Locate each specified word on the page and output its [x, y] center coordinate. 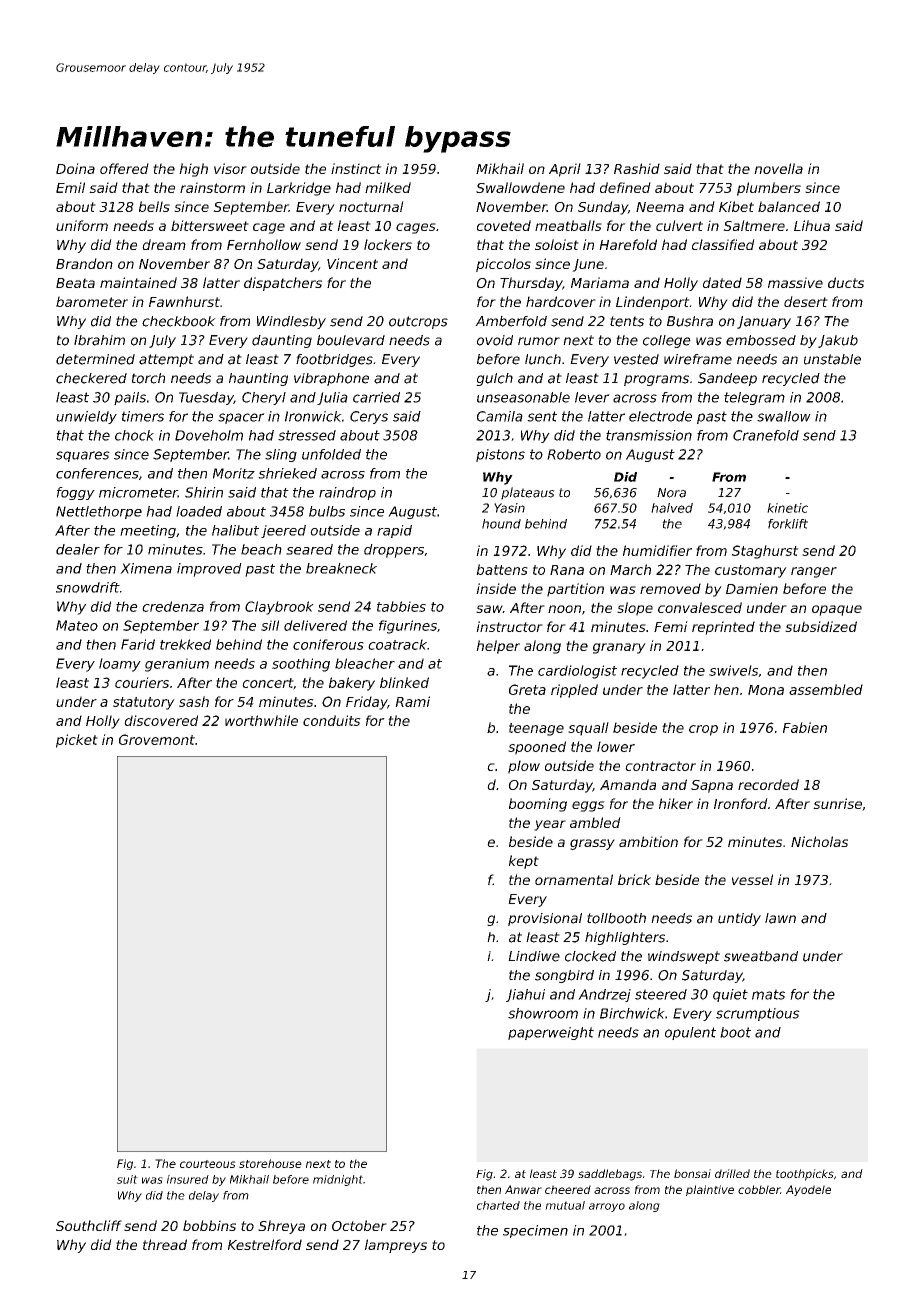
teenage [536, 729]
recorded [768, 784]
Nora [671, 493]
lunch [543, 359]
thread [165, 1244]
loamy [120, 665]
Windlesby [291, 322]
